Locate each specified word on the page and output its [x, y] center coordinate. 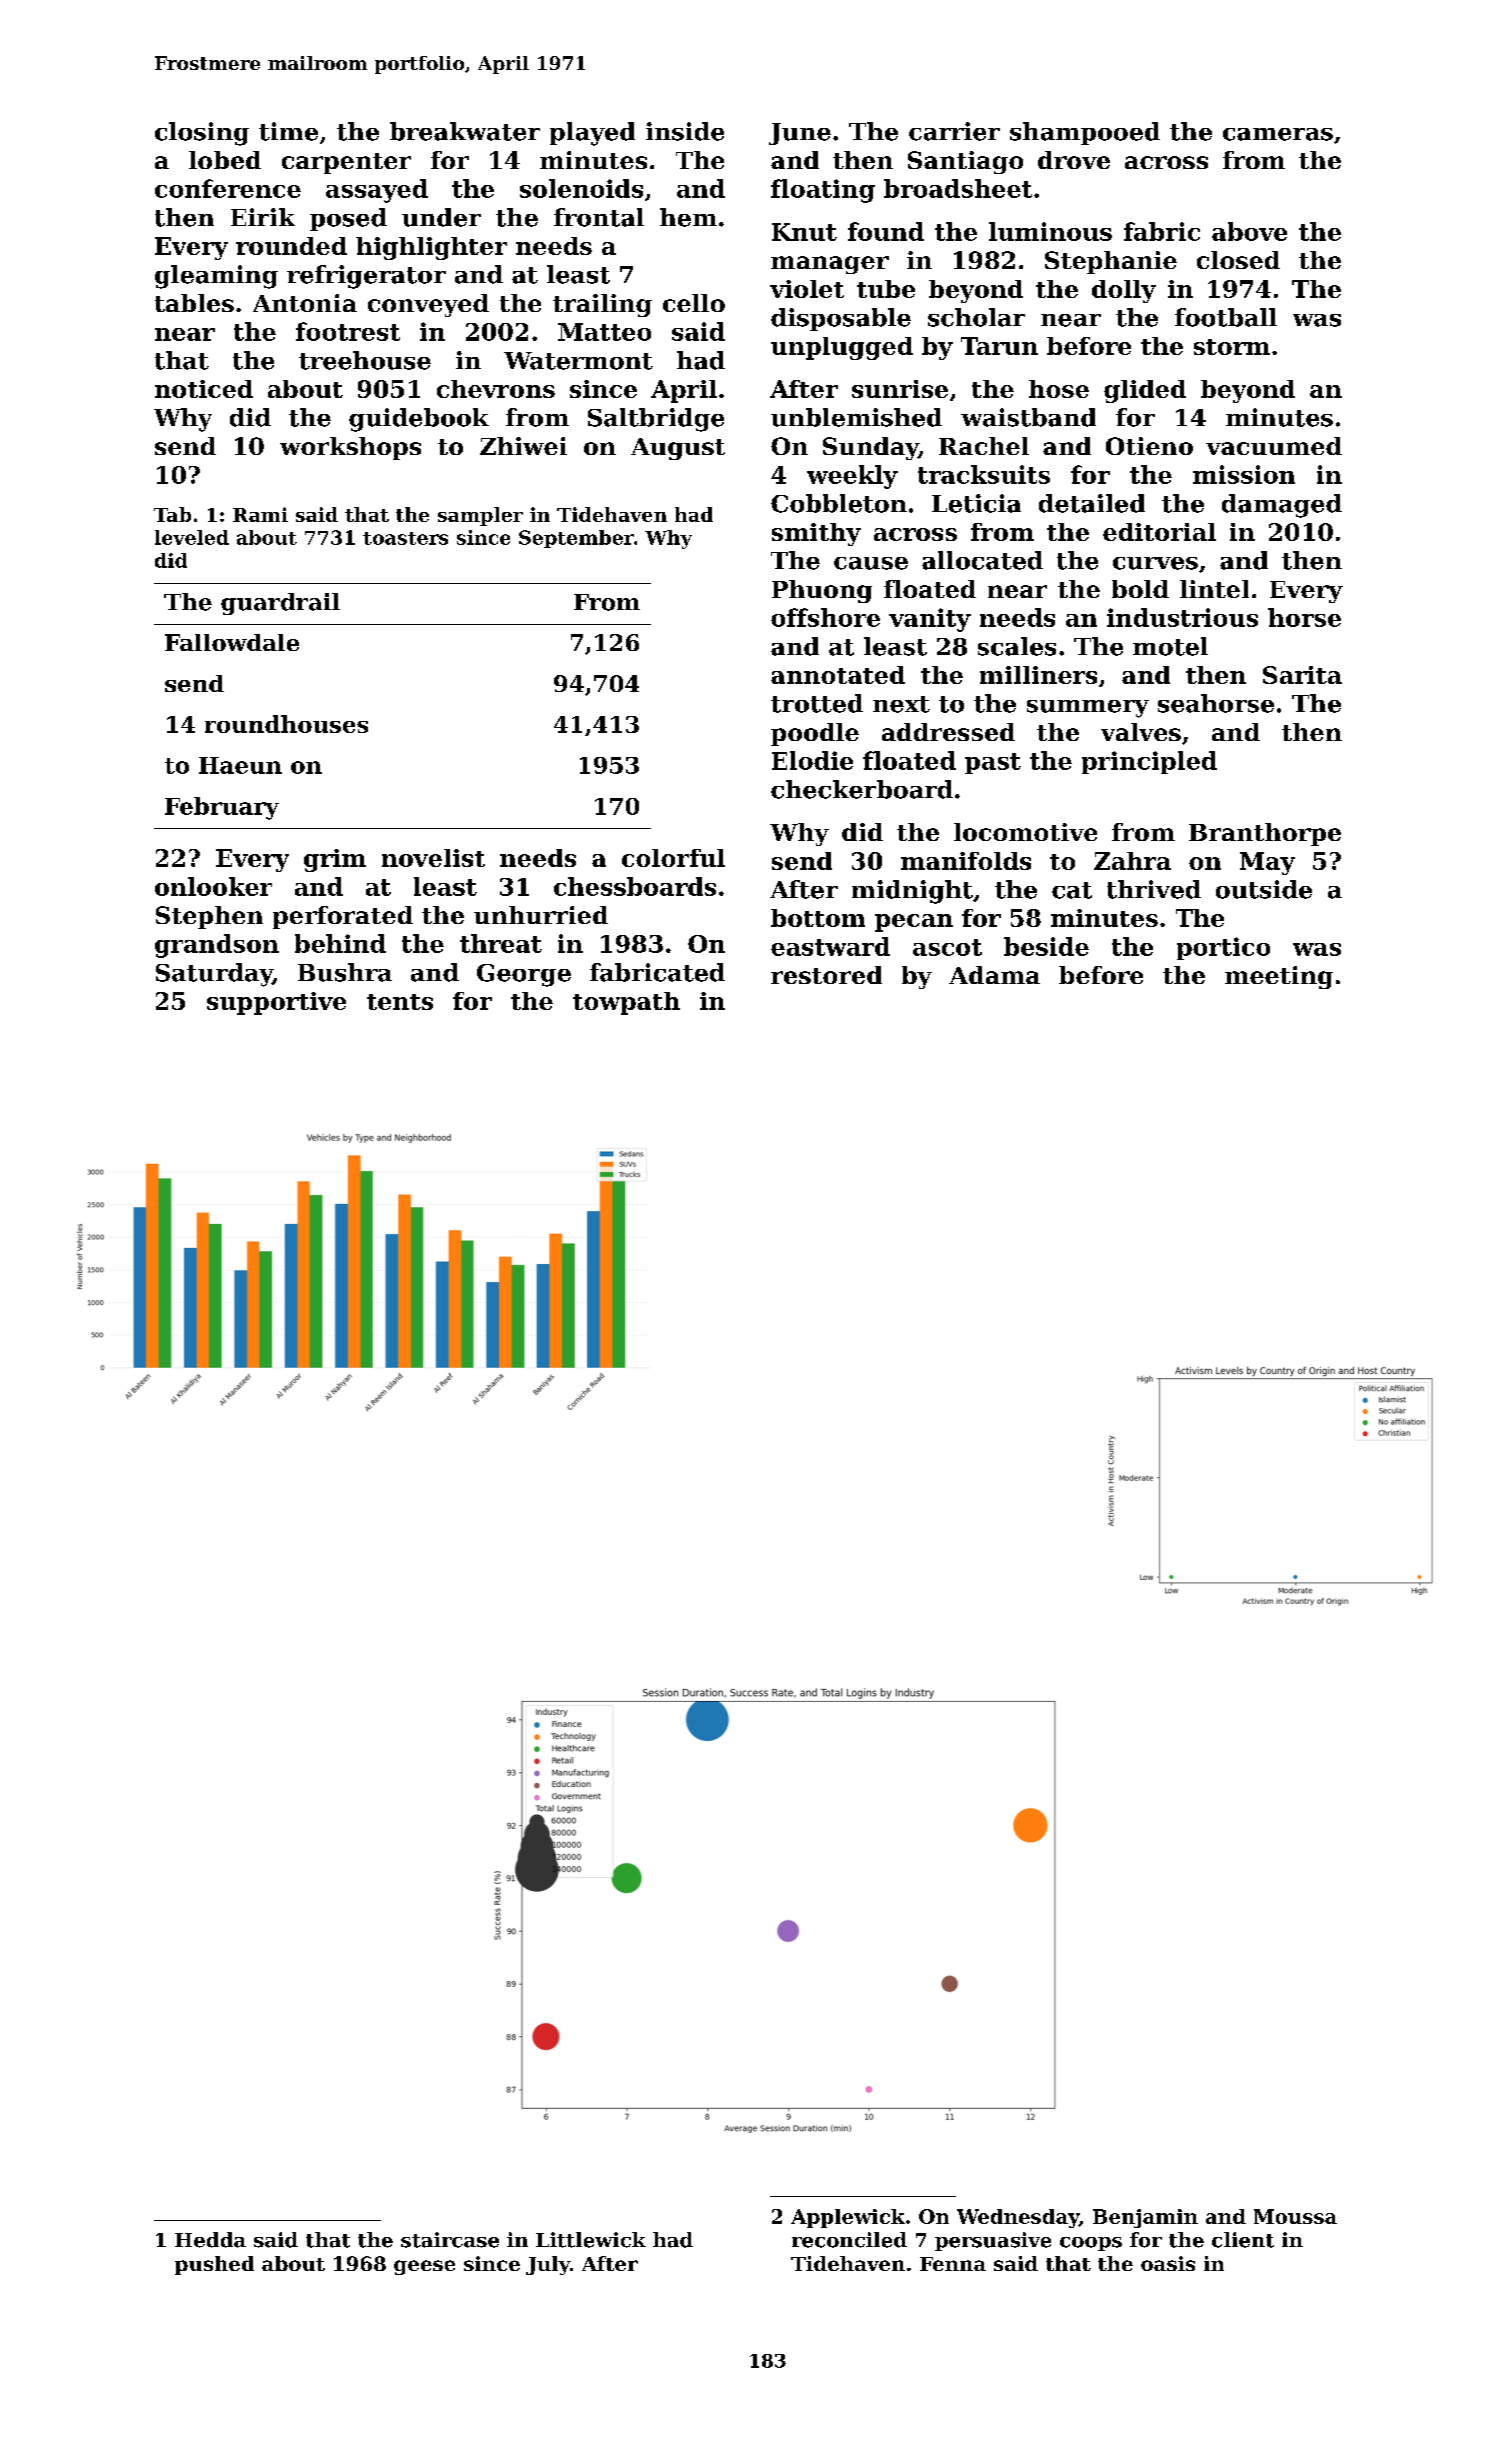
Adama [994, 975]
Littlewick [591, 2240]
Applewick [848, 2218]
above [1249, 231]
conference [228, 188]
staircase [450, 2240]
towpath [626, 1003]
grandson [217, 946]
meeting [1279, 977]
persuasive [993, 2241]
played [592, 134]
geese [424, 2267]
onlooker [213, 886]
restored [826, 975]
